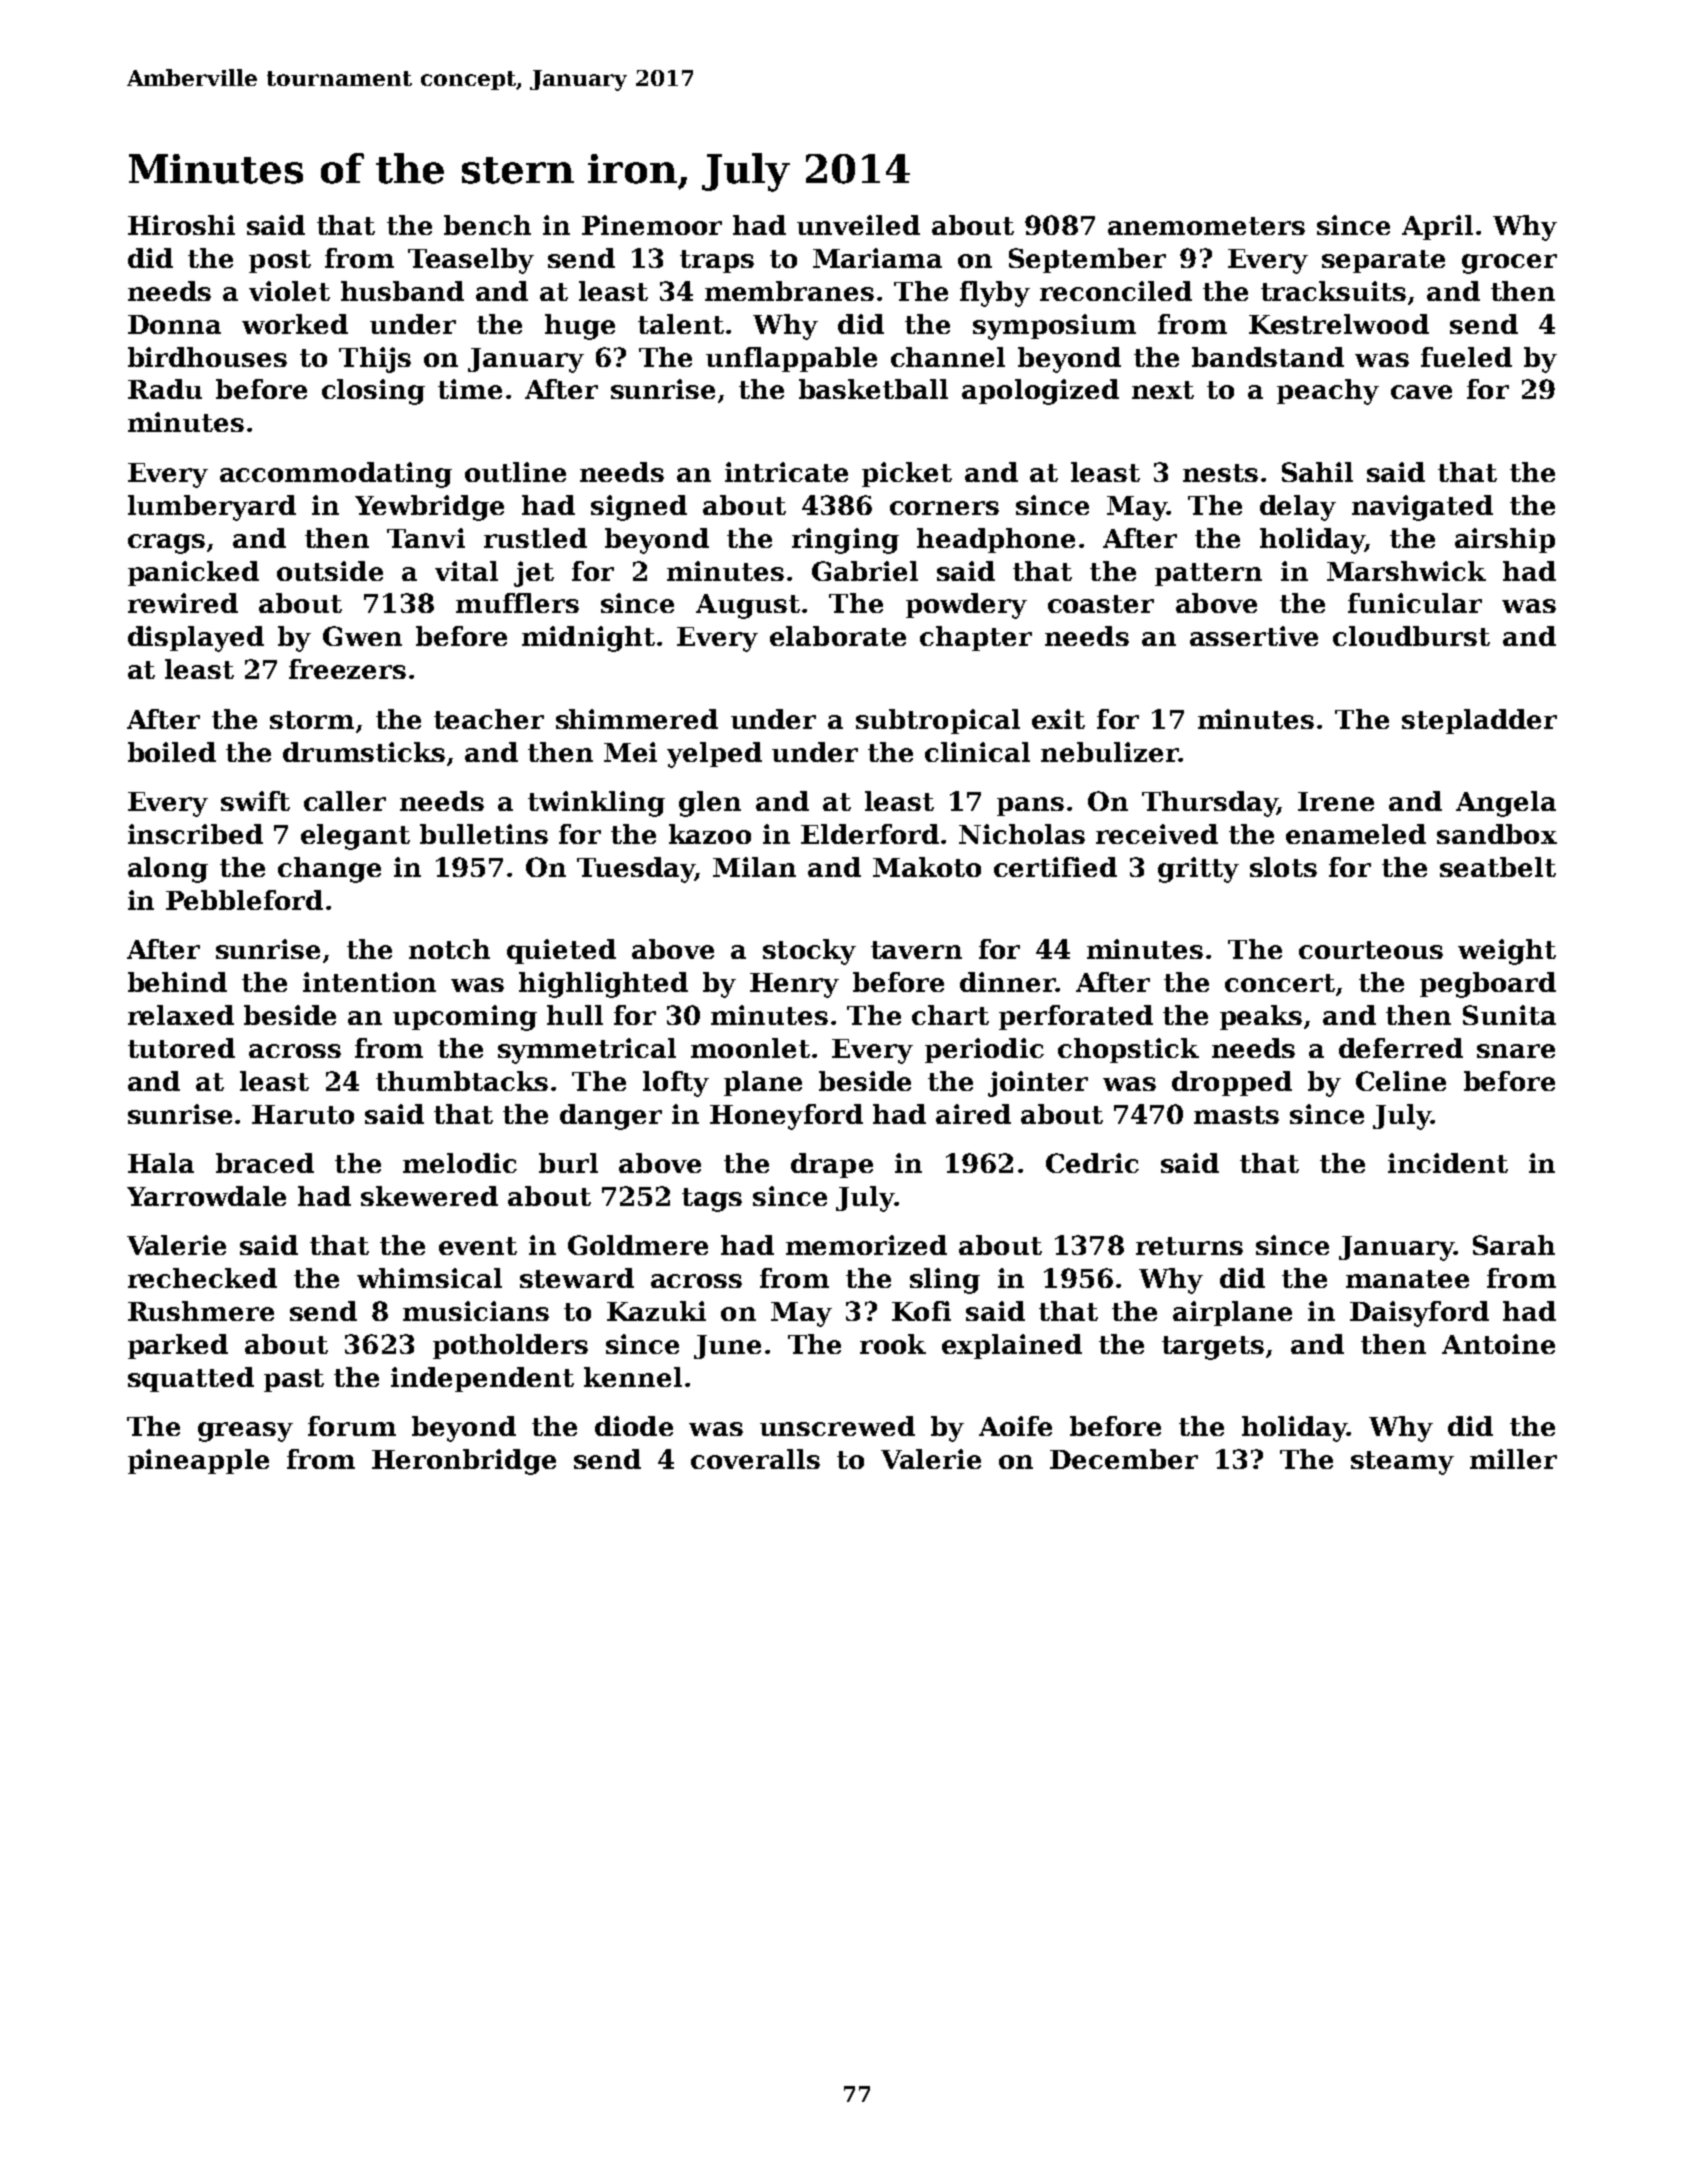  Describe the element at coordinates (1101, 604) in the screenshot. I see `coaster` at that location.
